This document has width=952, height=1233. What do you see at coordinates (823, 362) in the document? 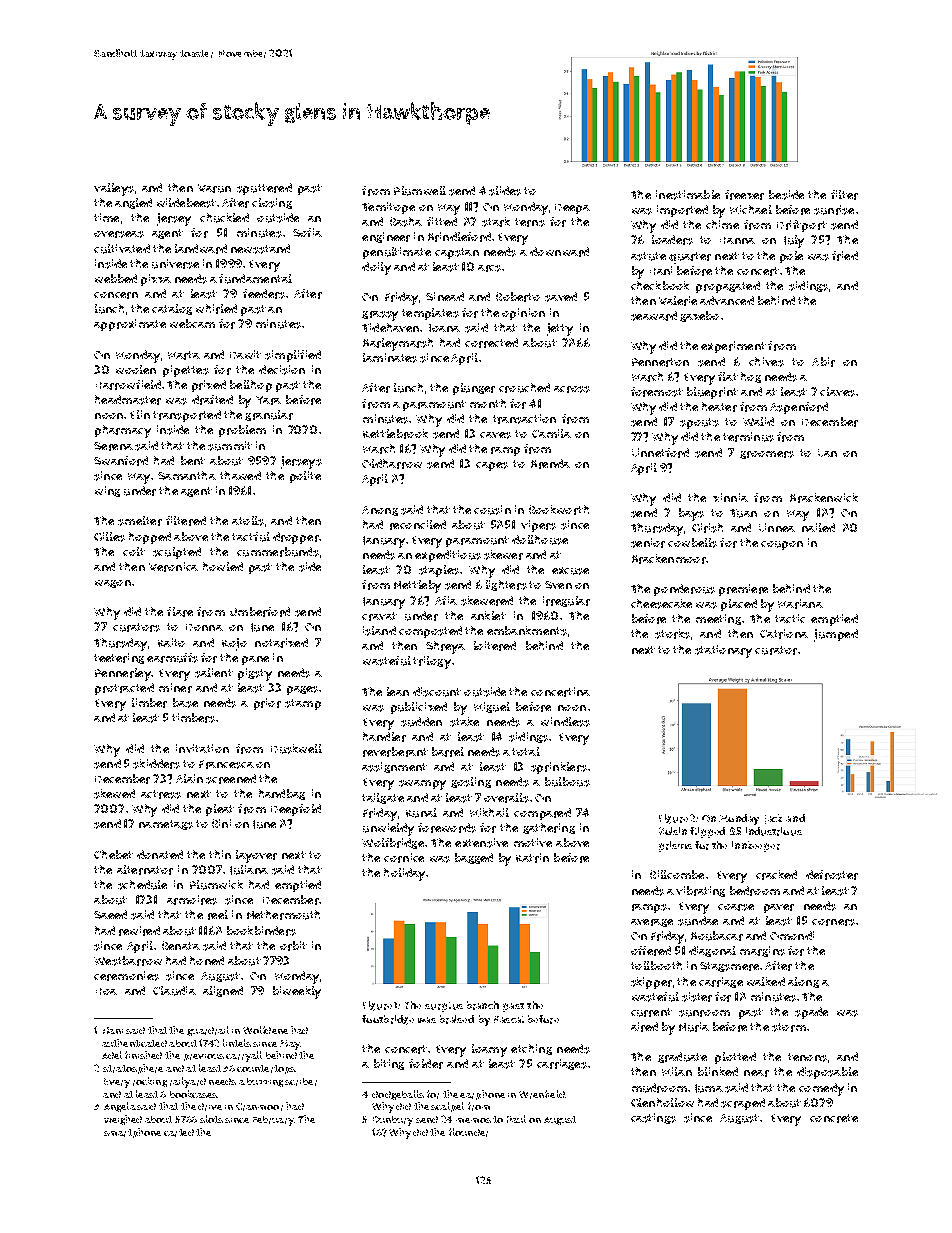
I see `Abir` at bounding box center [823, 362].
